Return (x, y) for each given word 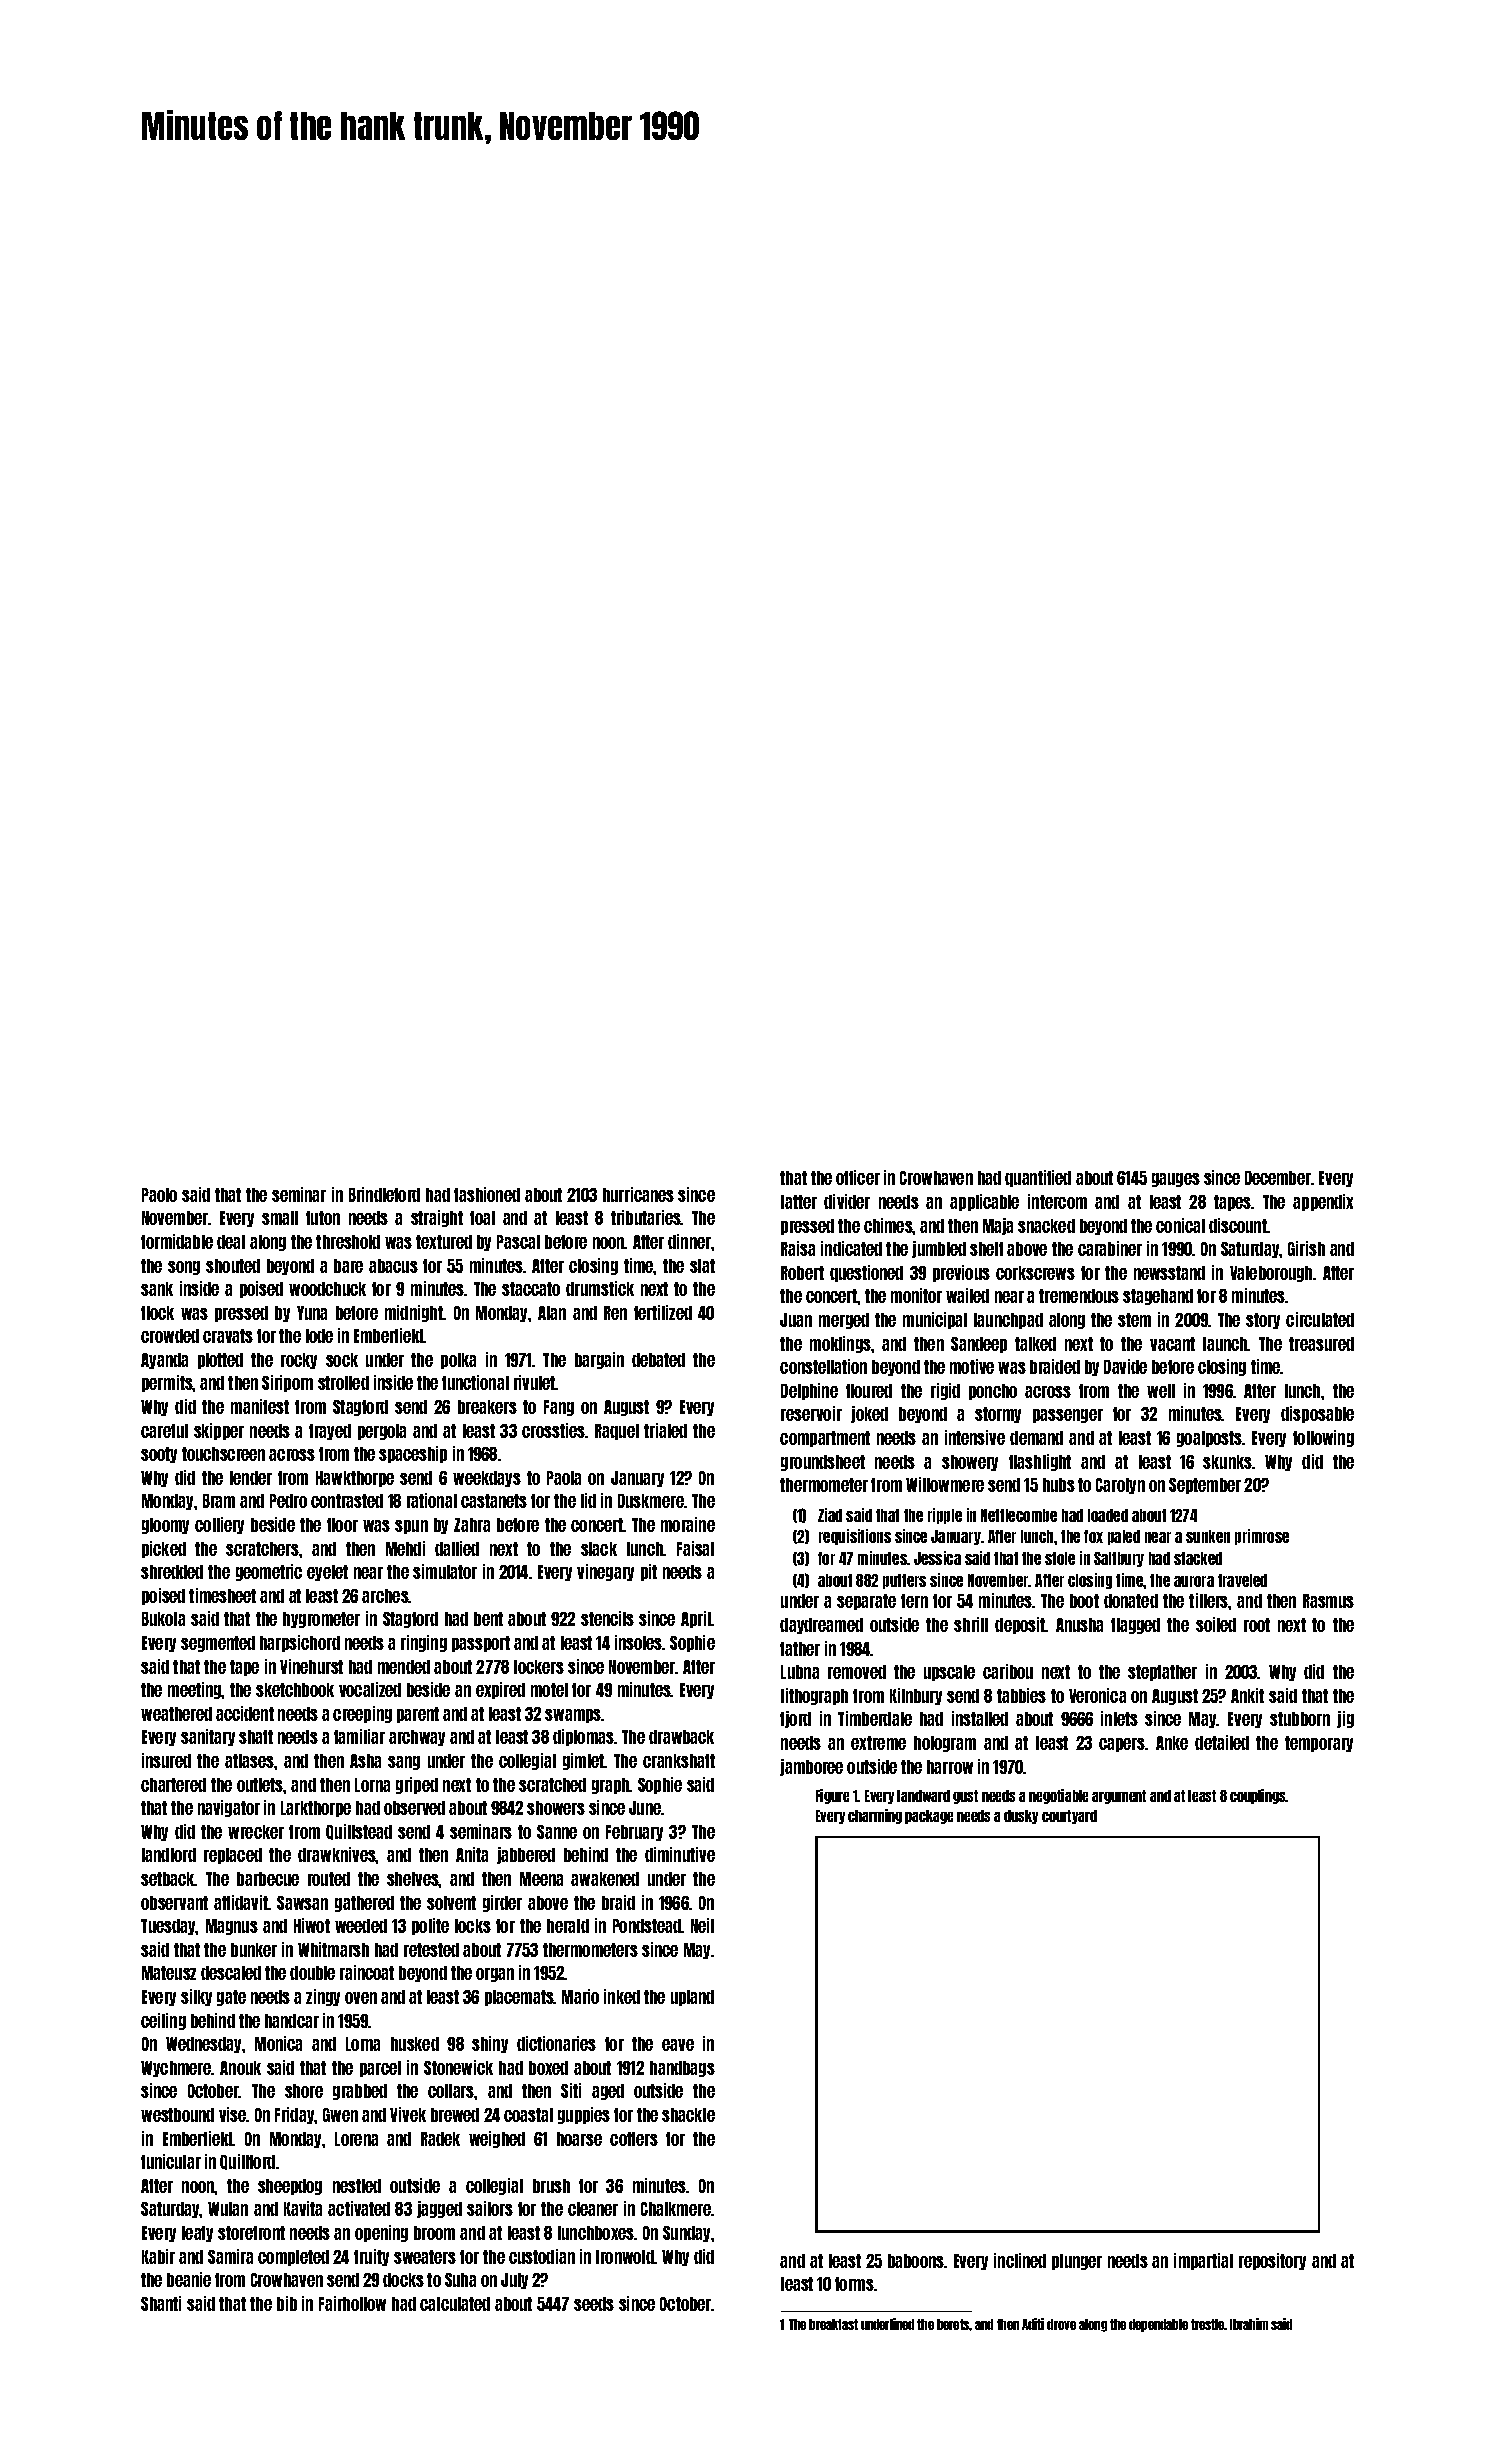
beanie (189, 2279)
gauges (1176, 1180)
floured (869, 1391)
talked (1035, 1344)
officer (858, 1177)
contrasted (347, 1501)
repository (1272, 2261)
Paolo (159, 1195)
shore (304, 2091)
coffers (634, 2139)
